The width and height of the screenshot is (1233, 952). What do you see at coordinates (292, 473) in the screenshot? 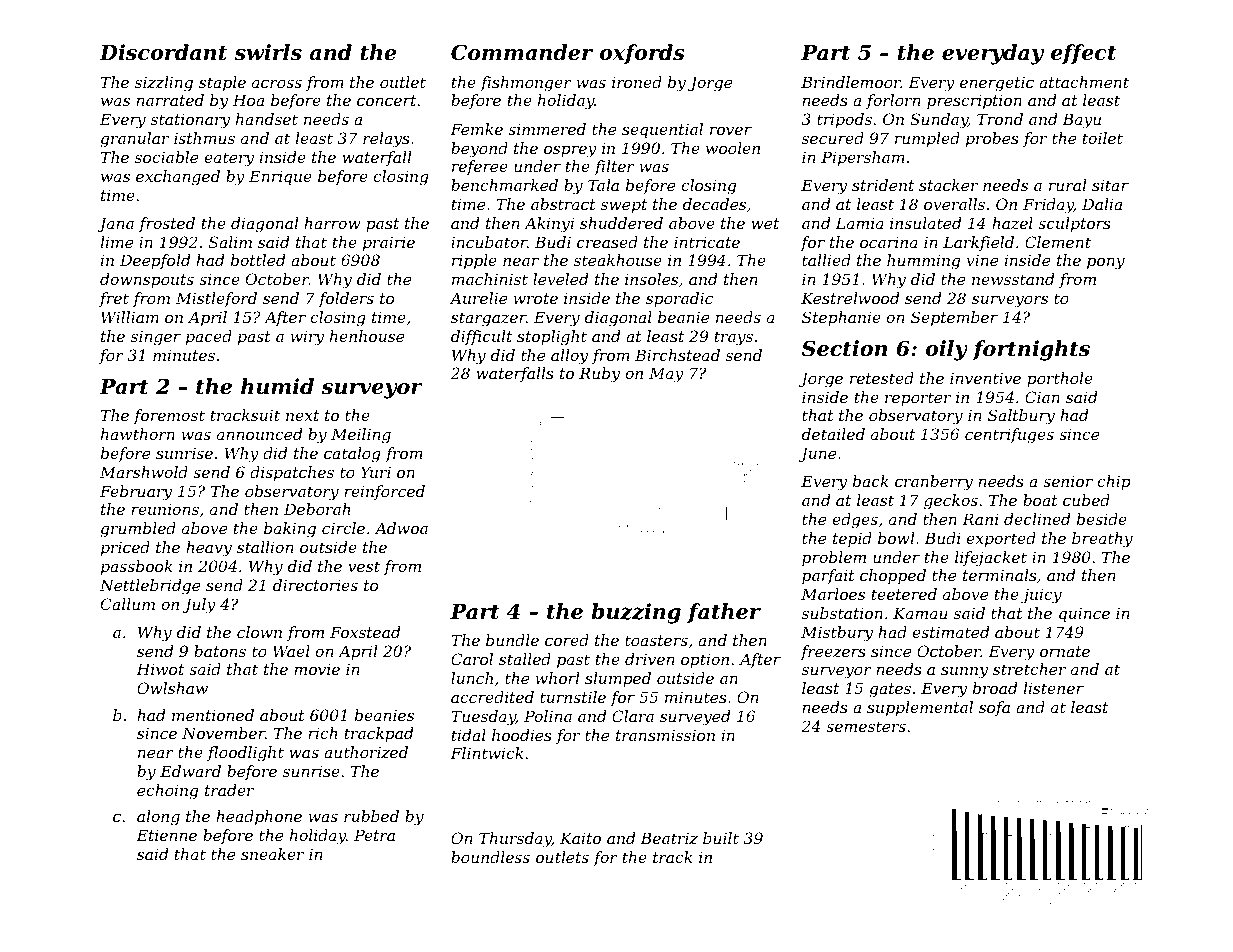
I see `dispatches` at bounding box center [292, 473].
